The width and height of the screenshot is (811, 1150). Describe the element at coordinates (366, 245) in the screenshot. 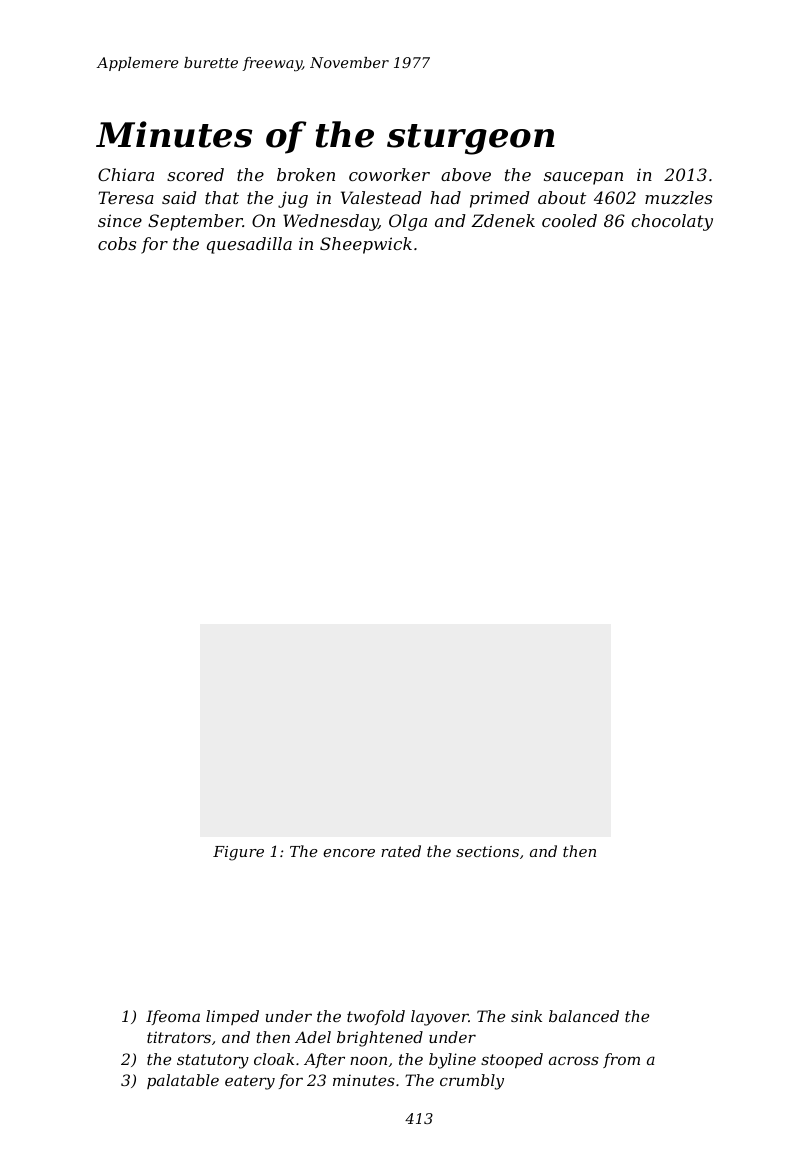

I see `Sheepwick` at that location.
